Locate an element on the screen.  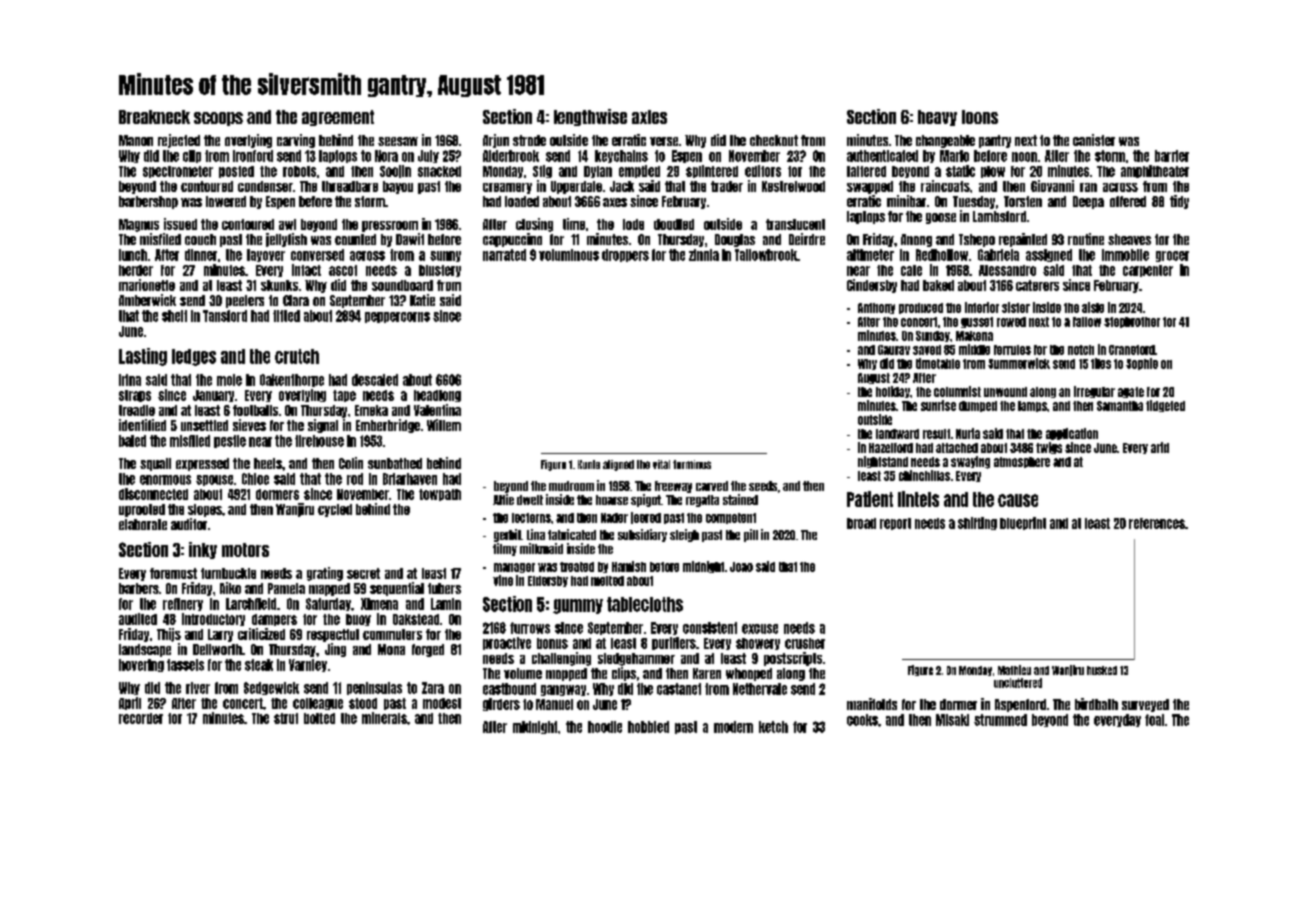
blueprint is located at coordinates (1023, 523).
